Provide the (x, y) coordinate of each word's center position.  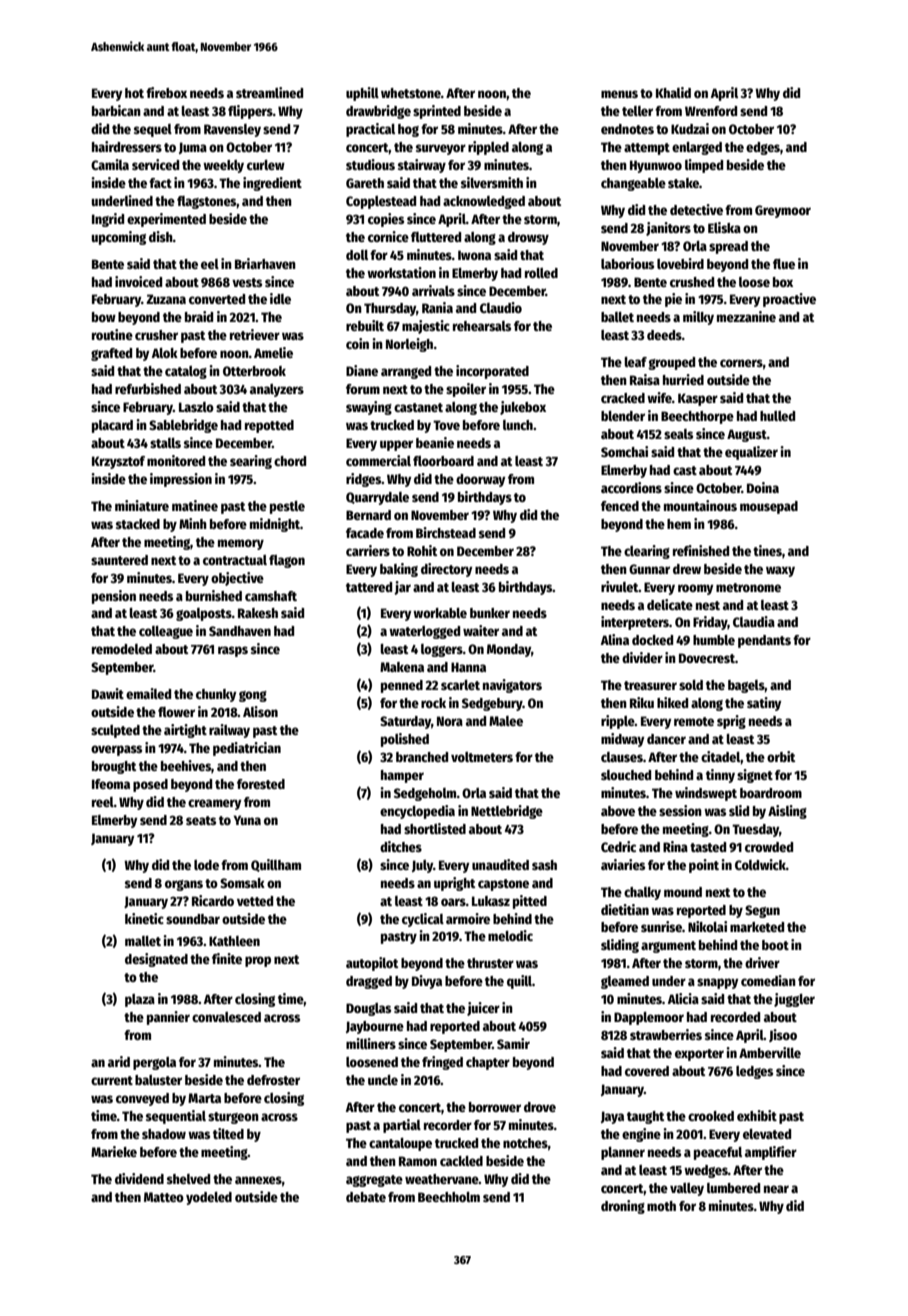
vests (247, 282)
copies (386, 220)
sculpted (115, 731)
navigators (512, 686)
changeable (633, 184)
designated (156, 960)
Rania (437, 307)
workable (440, 613)
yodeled (209, 1198)
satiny (764, 704)
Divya (427, 982)
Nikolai (707, 926)
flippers (250, 112)
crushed (692, 282)
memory (241, 544)
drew (687, 569)
